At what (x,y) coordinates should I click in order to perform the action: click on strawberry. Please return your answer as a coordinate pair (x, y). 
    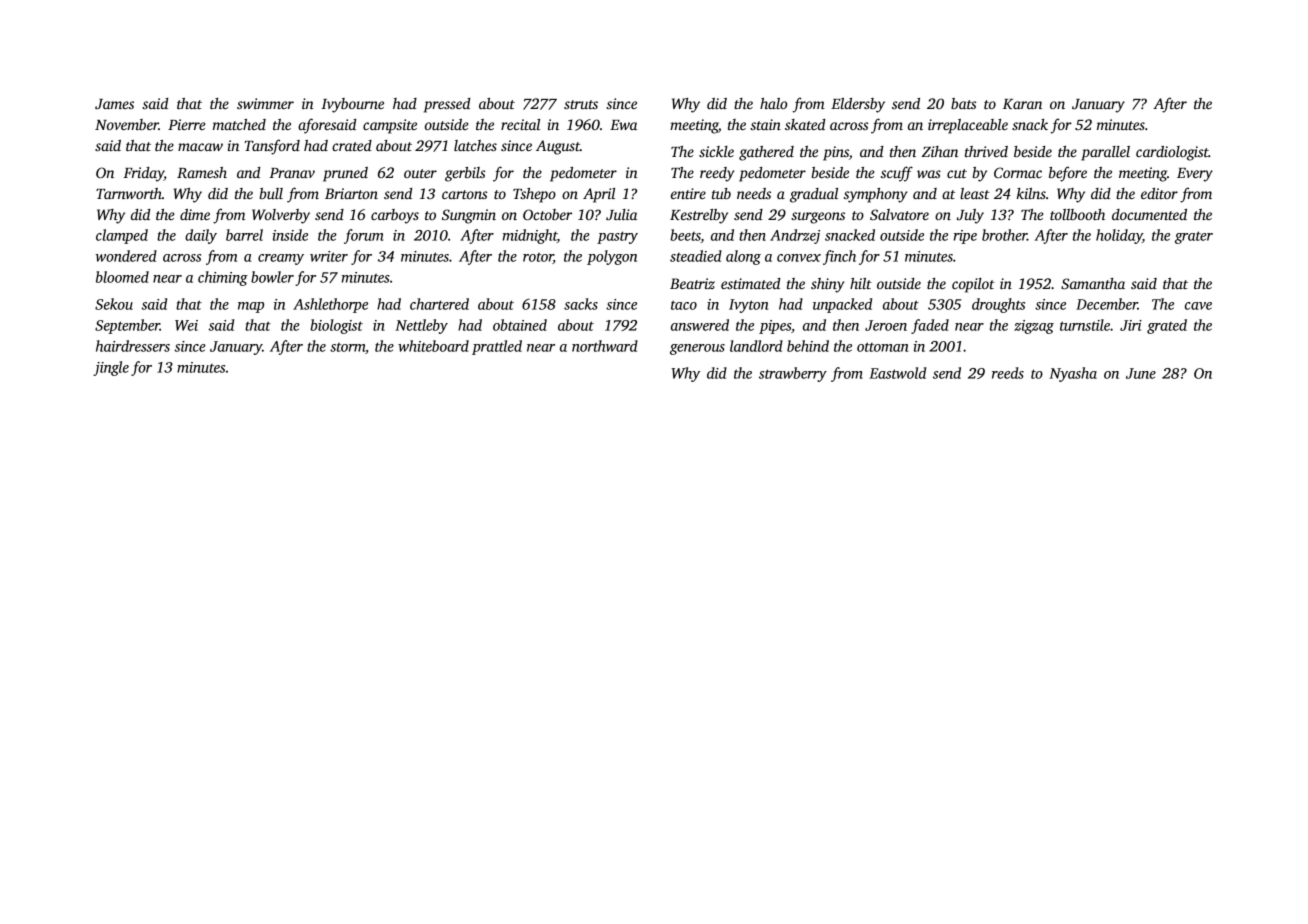
    Looking at the image, I should click on (793, 374).
